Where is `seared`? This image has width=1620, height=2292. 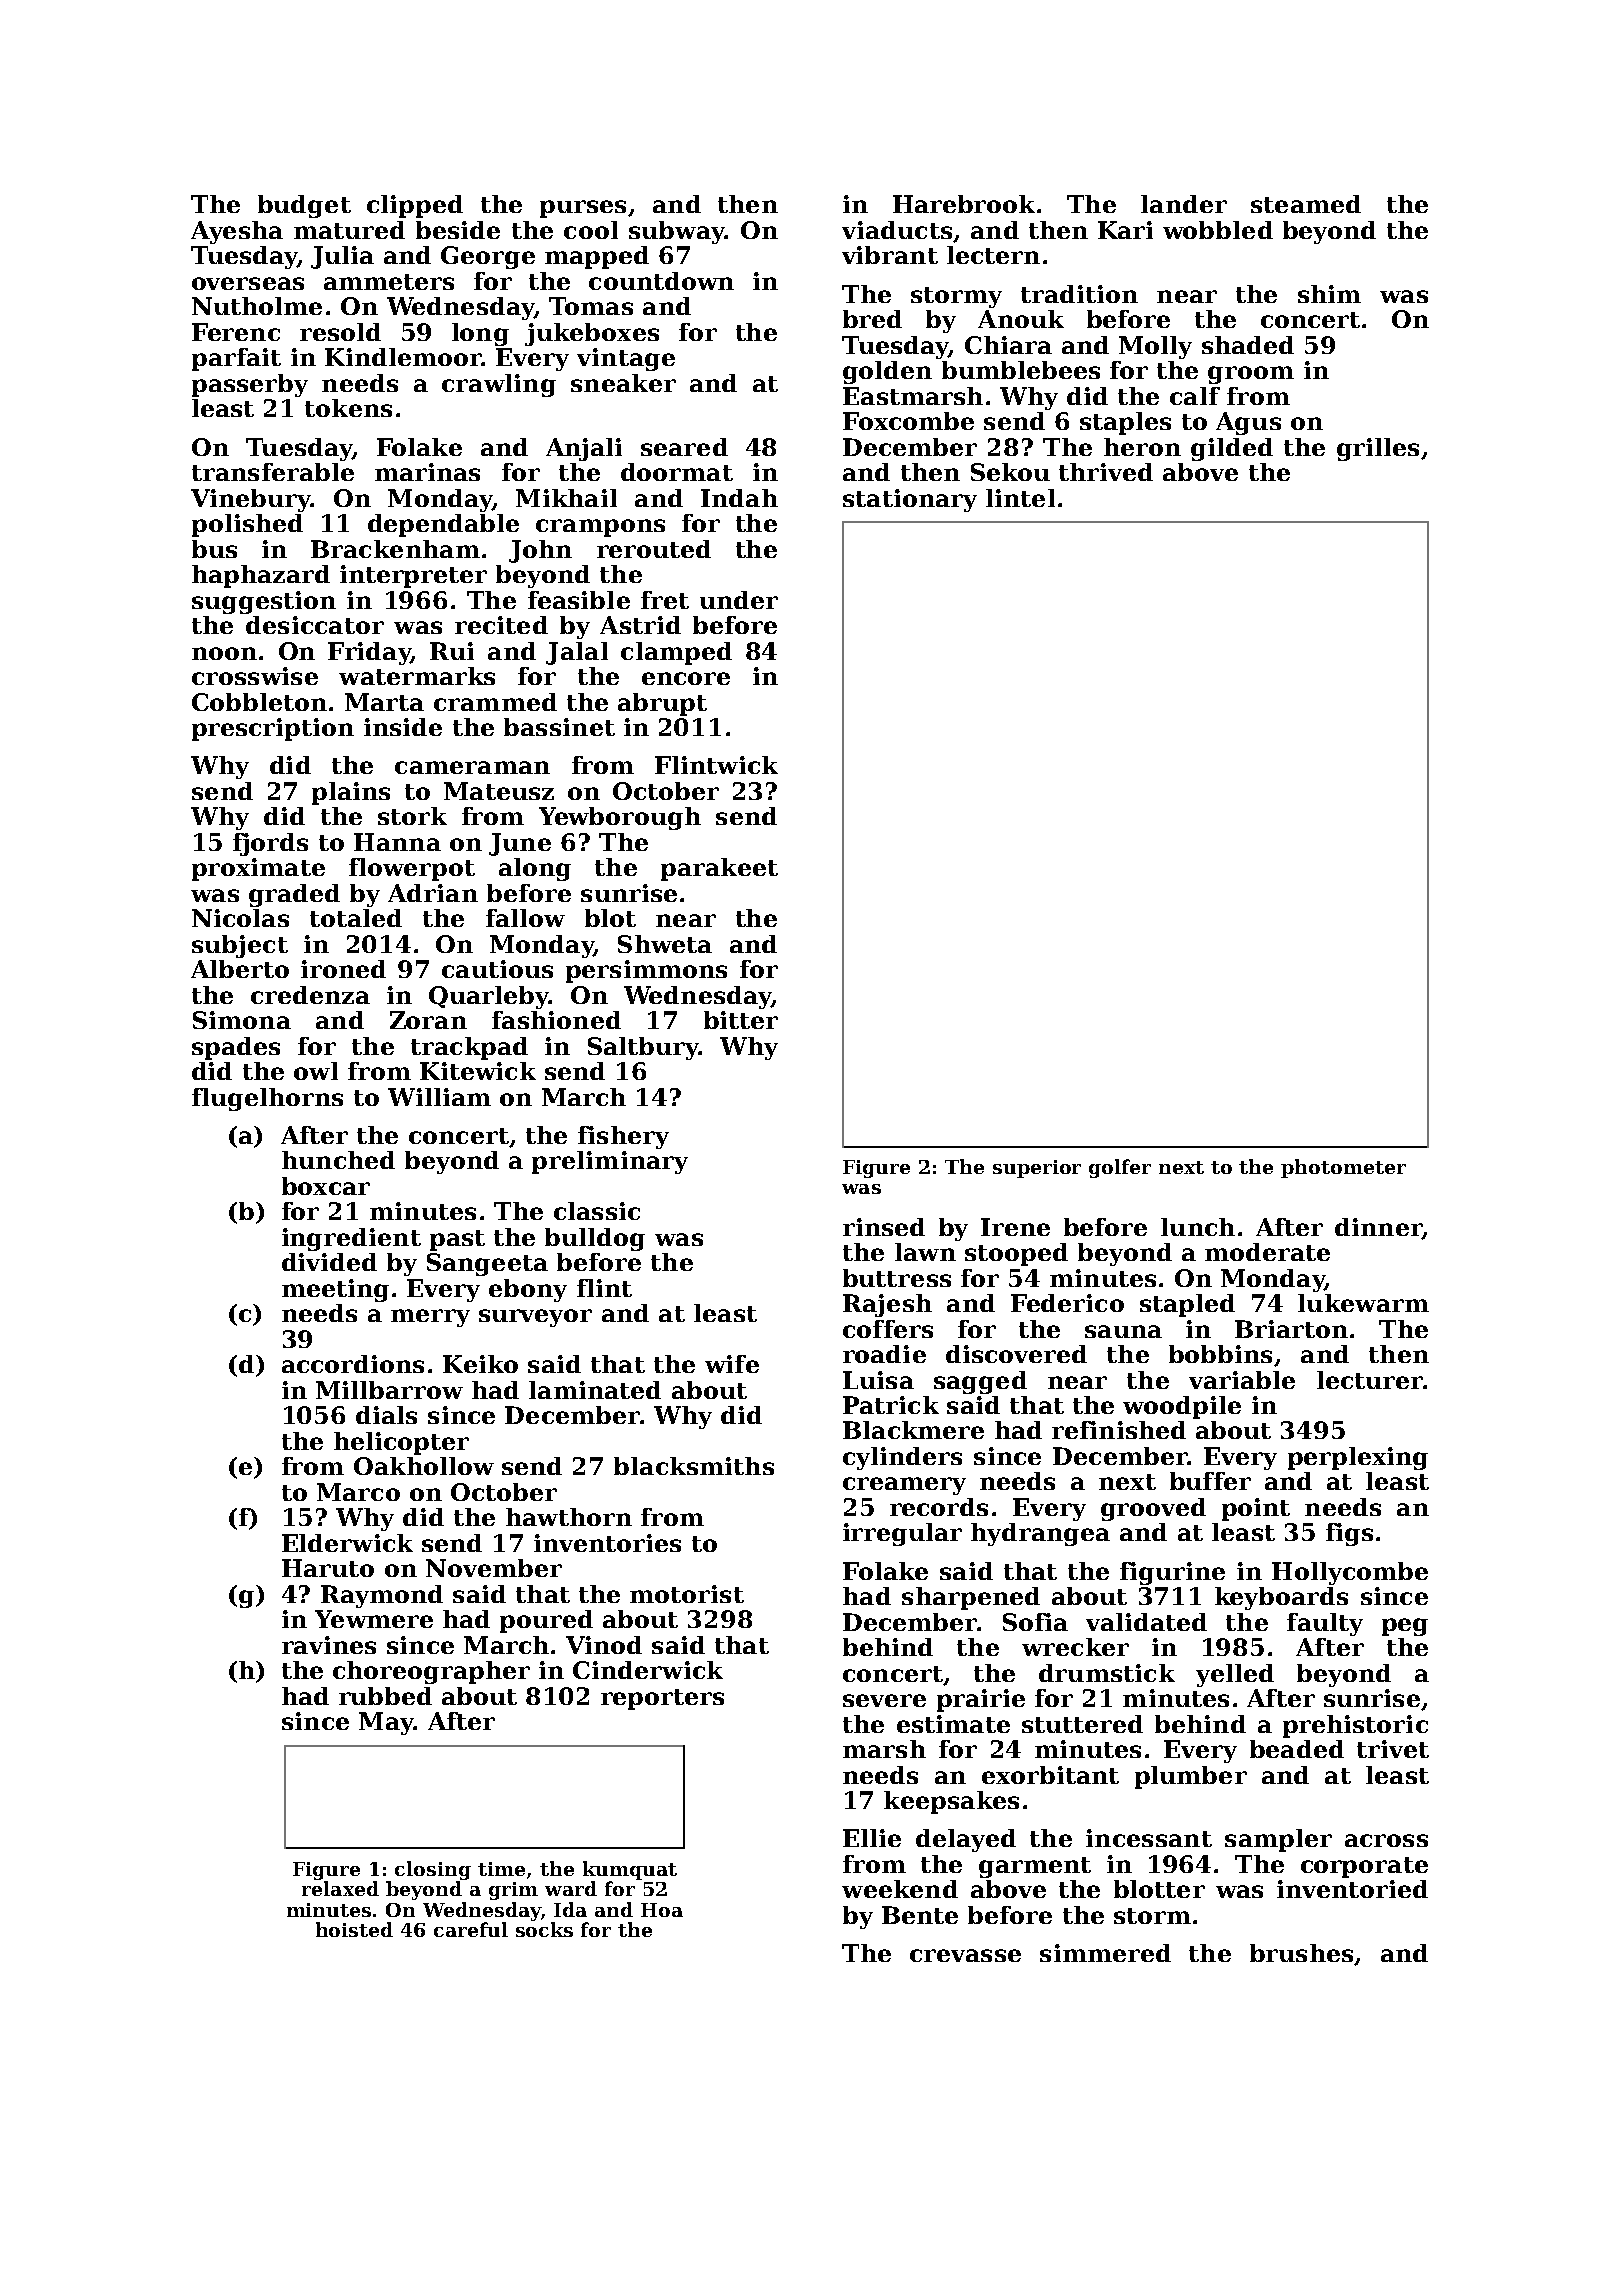
seared is located at coordinates (684, 447).
